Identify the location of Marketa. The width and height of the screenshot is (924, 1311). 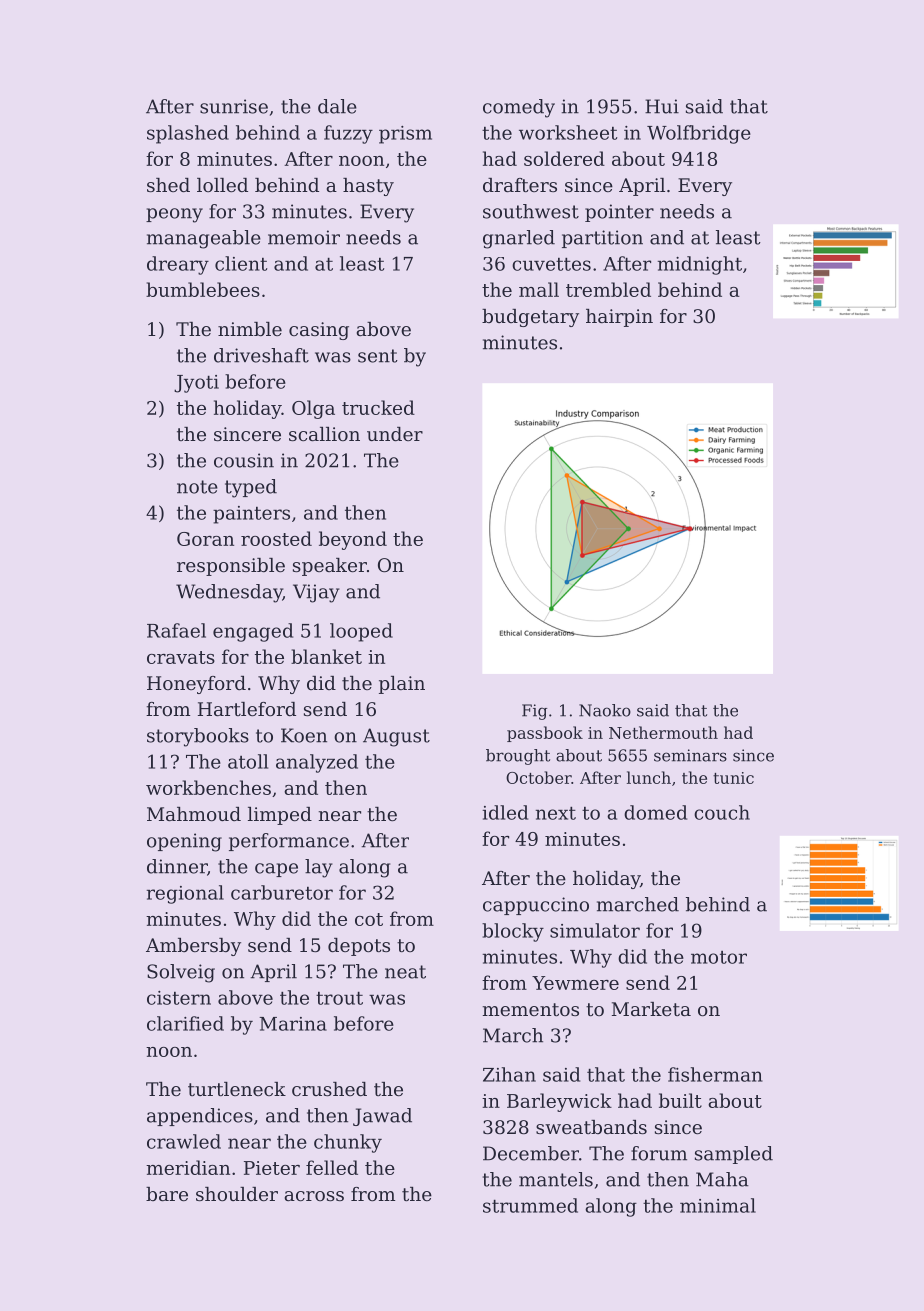
(651, 1009).
